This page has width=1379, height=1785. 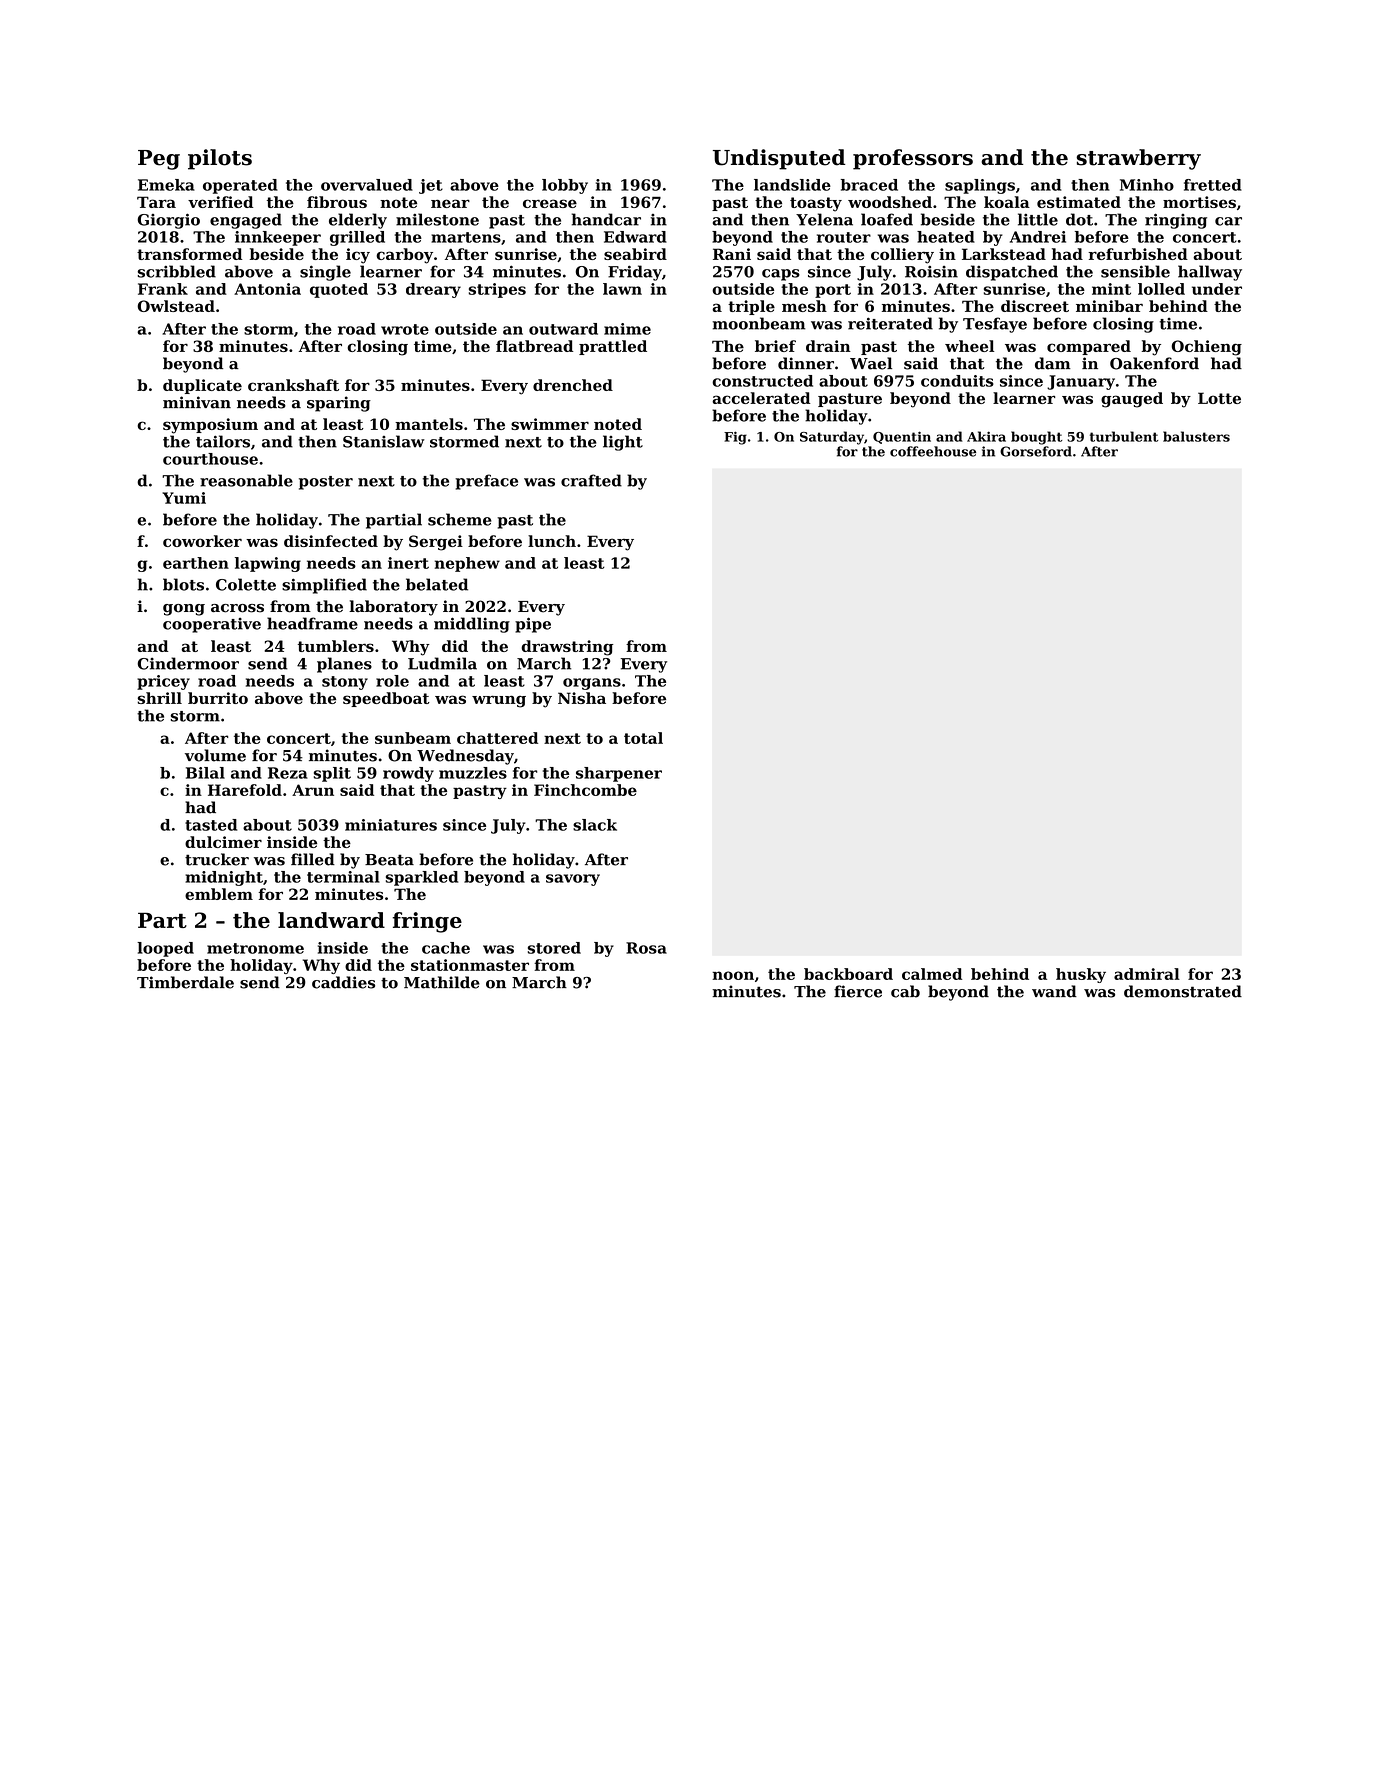 I want to click on Friday, so click(x=635, y=273).
